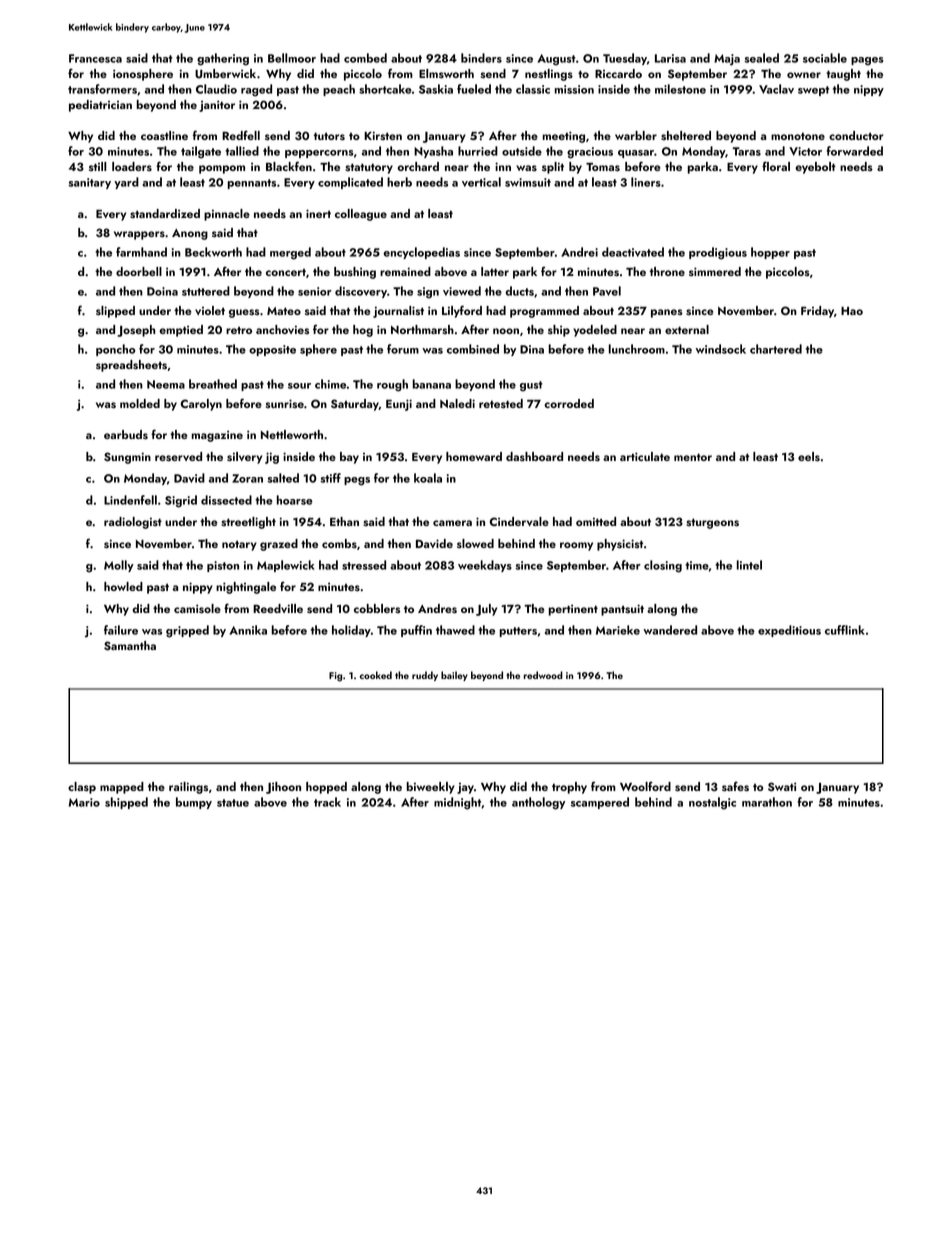  I want to click on Redfell, so click(241, 135).
